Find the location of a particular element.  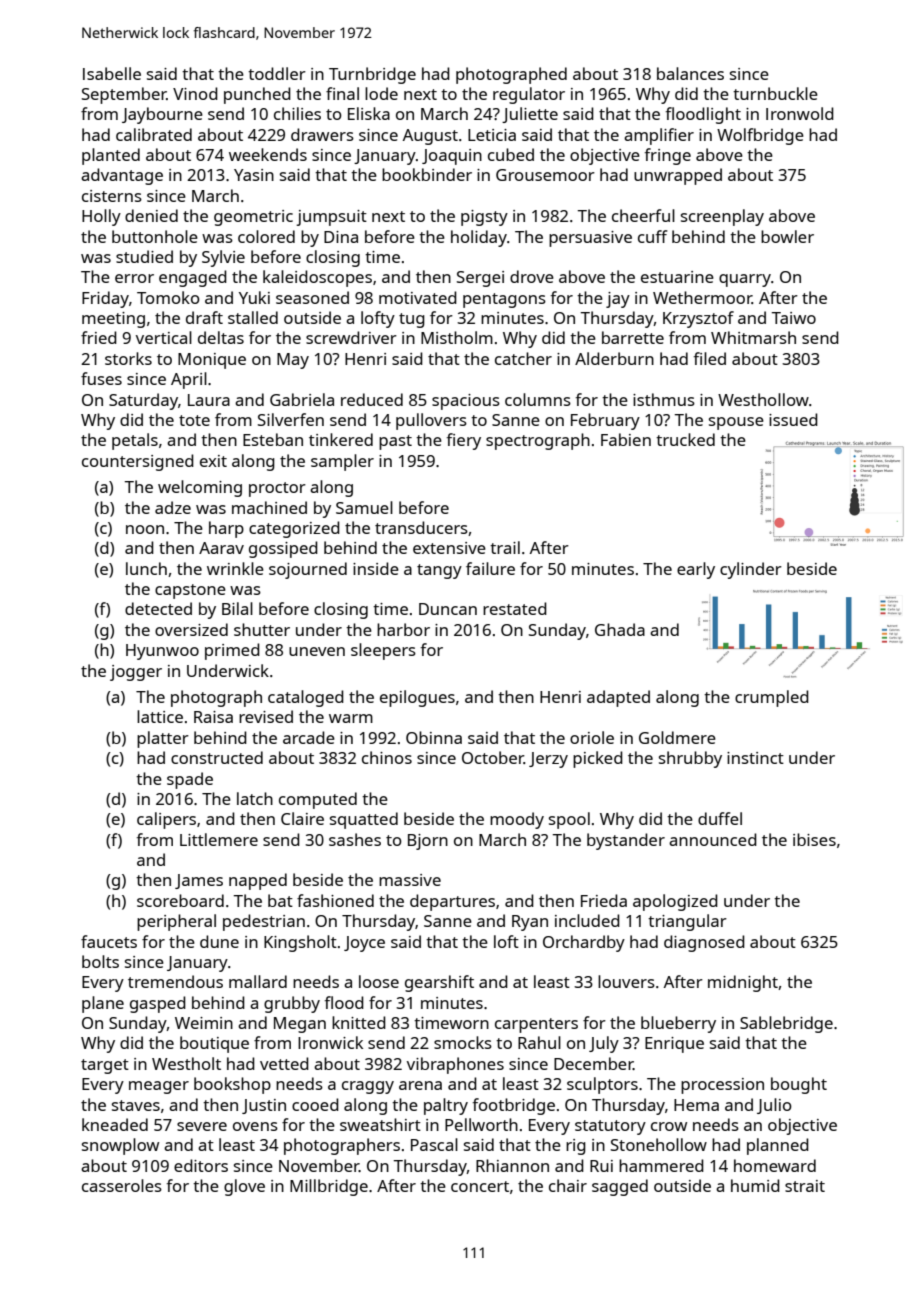

Turnbridge is located at coordinates (372, 75).
